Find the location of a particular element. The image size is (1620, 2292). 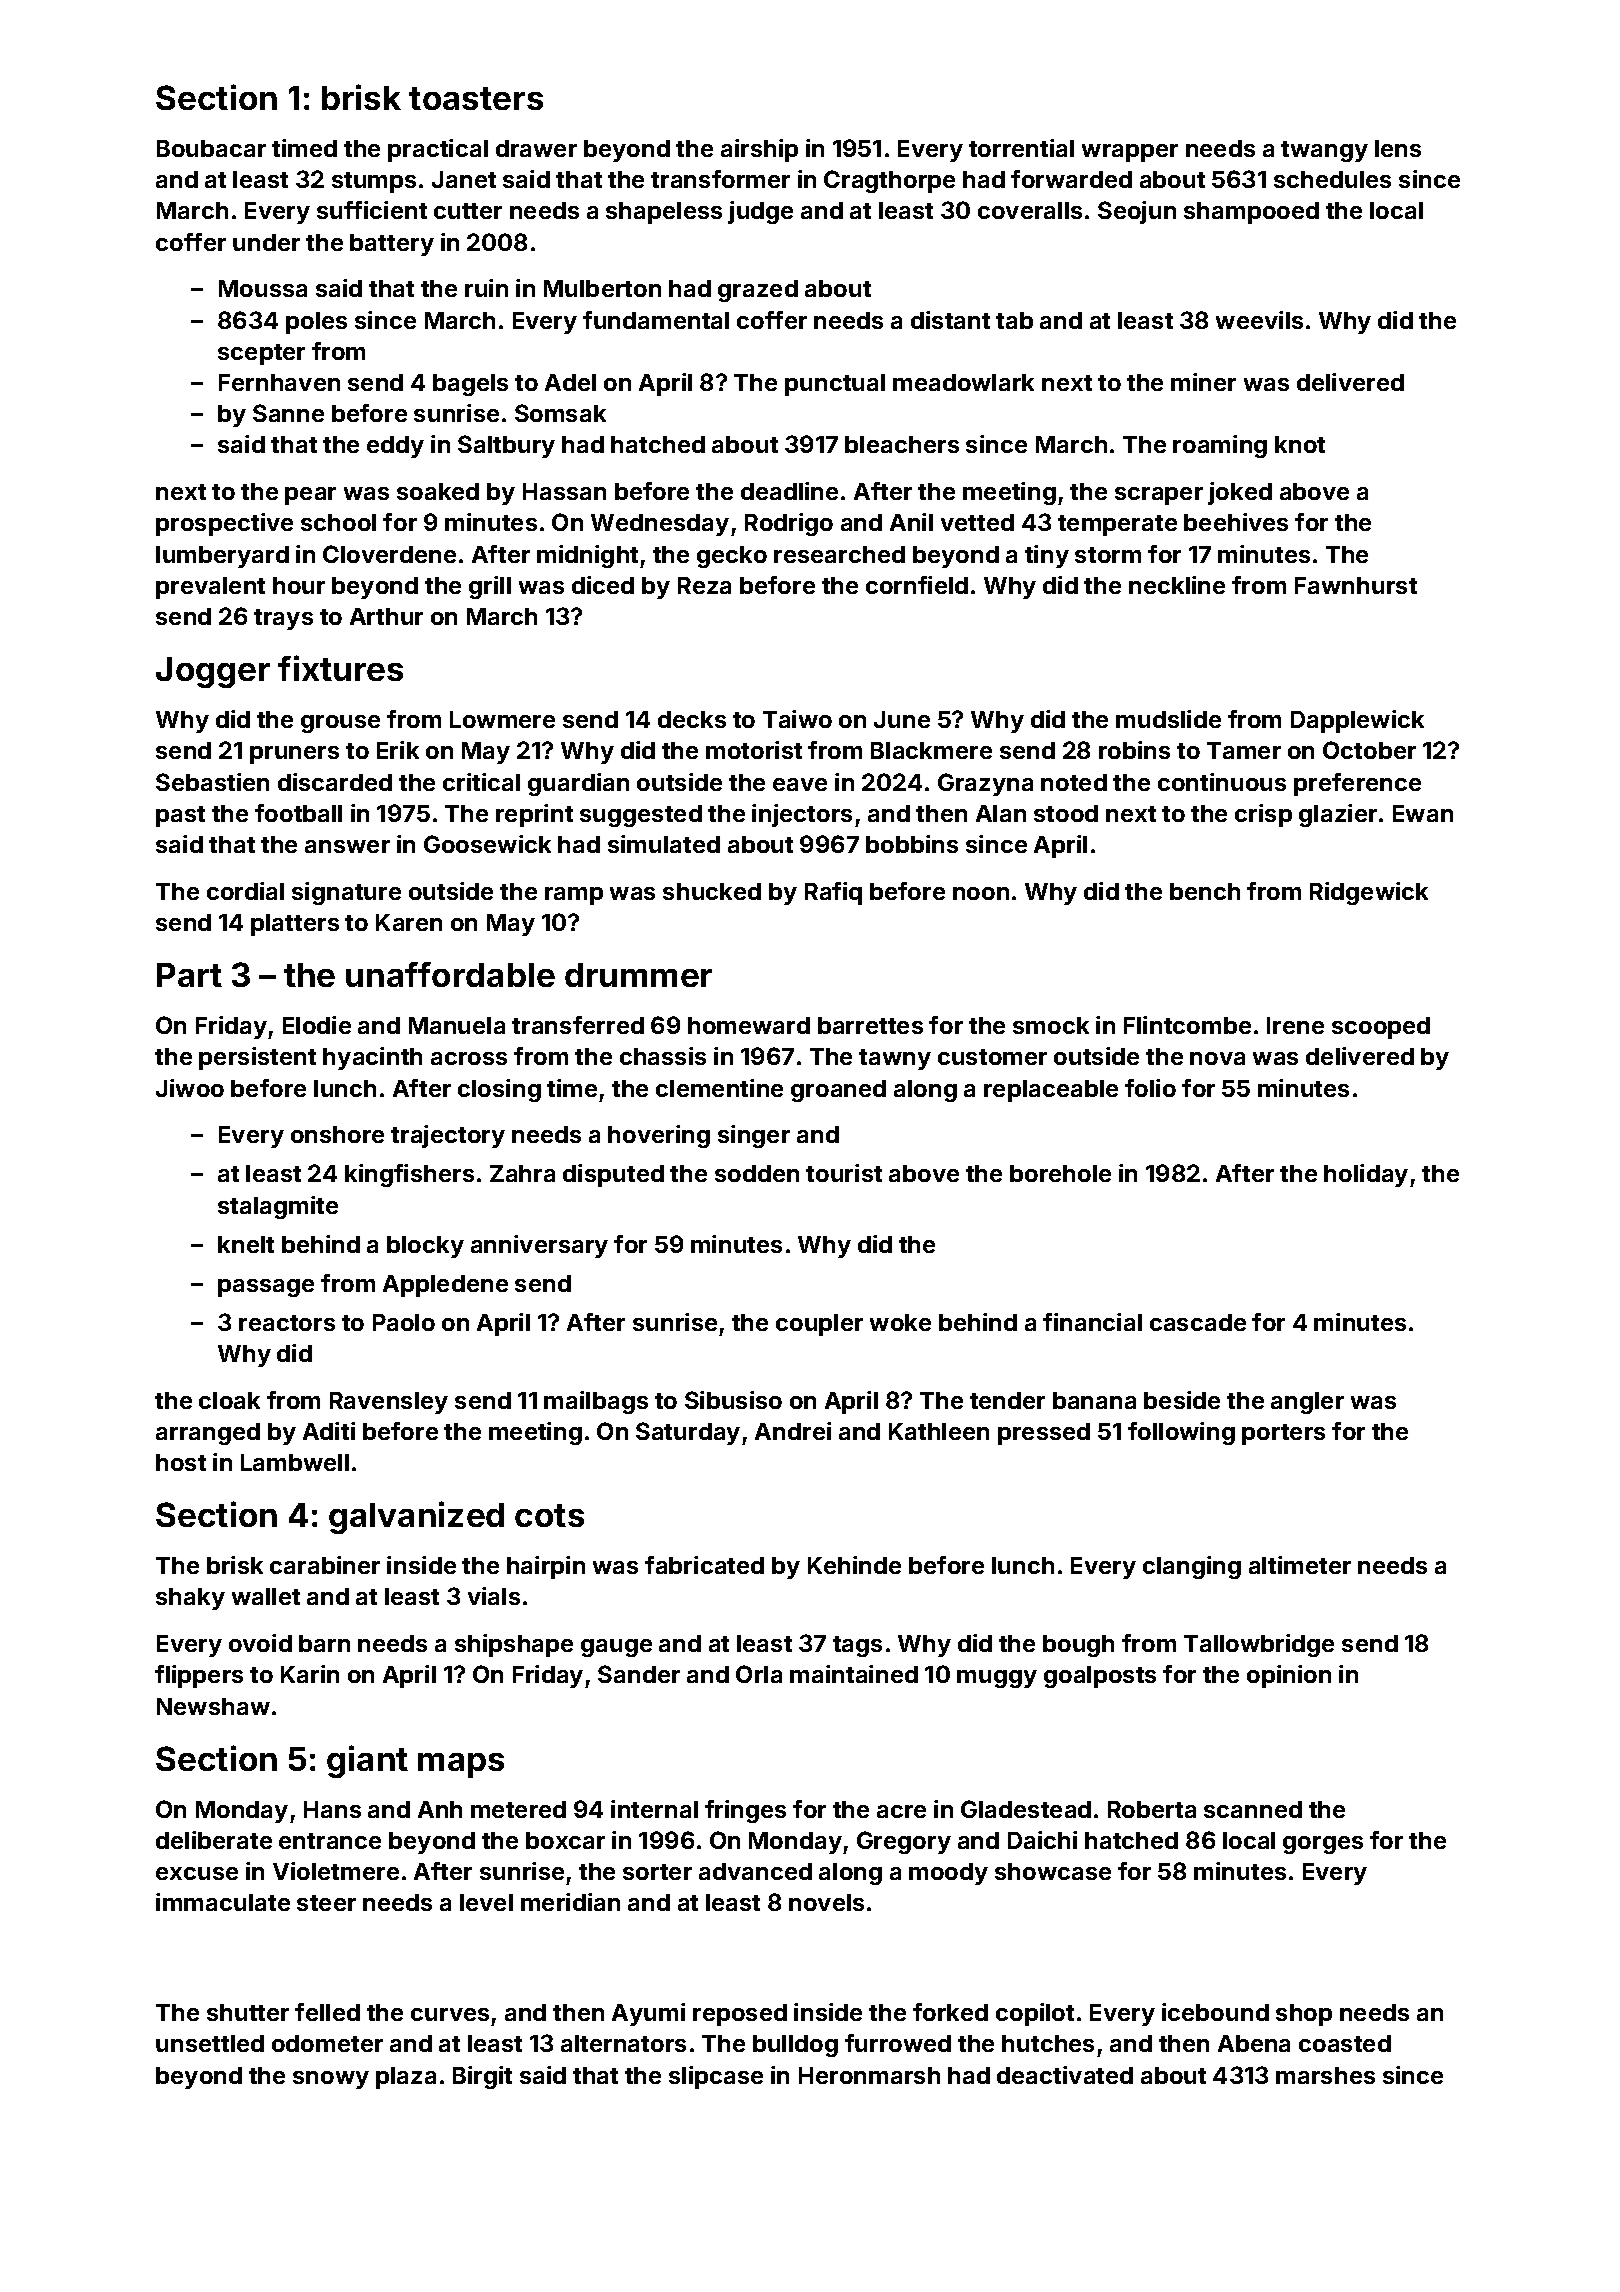

metered is located at coordinates (518, 1809).
